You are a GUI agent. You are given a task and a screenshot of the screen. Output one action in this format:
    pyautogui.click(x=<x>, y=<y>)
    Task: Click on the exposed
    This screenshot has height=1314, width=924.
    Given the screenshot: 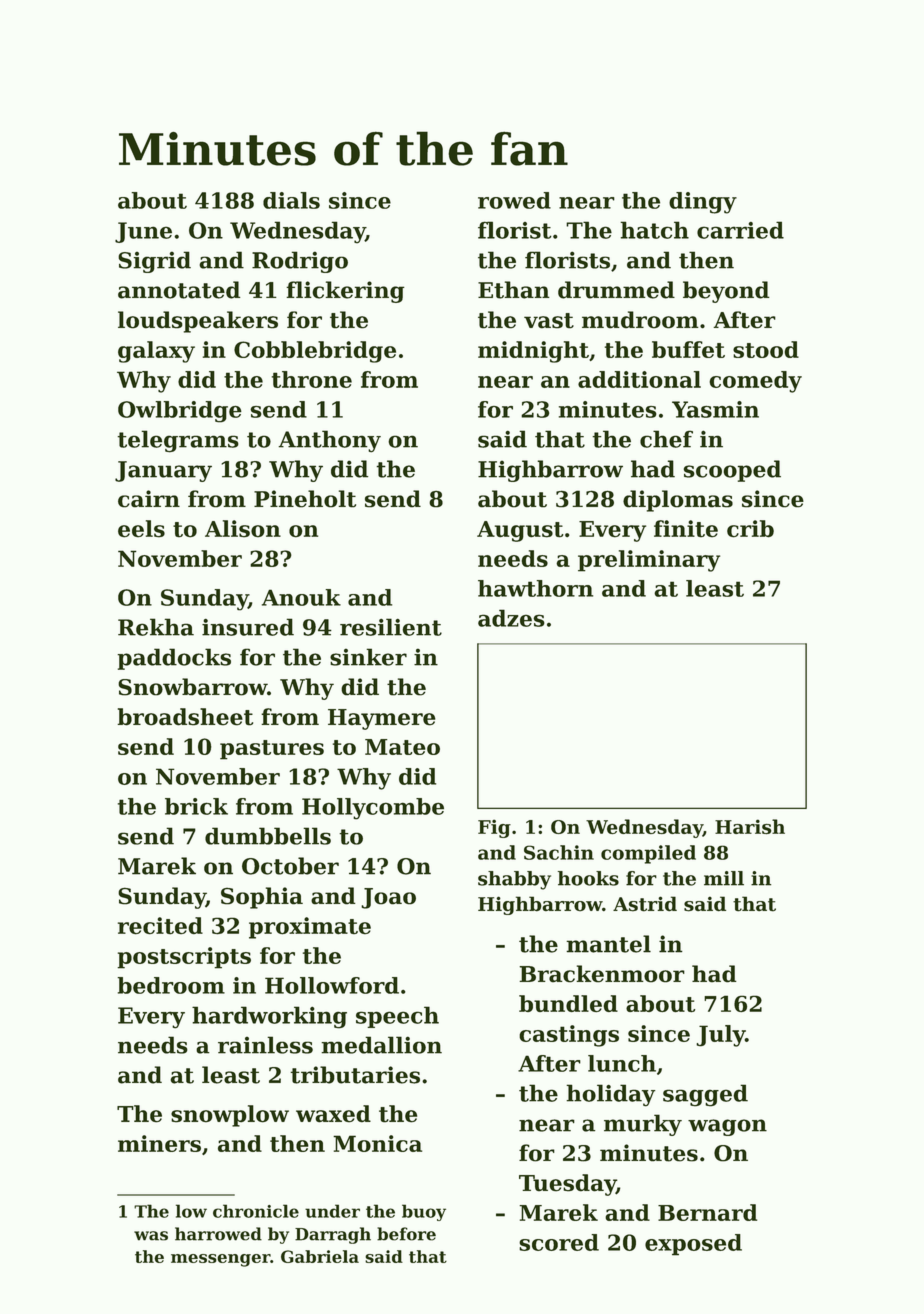 What is the action you would take?
    pyautogui.click(x=693, y=1245)
